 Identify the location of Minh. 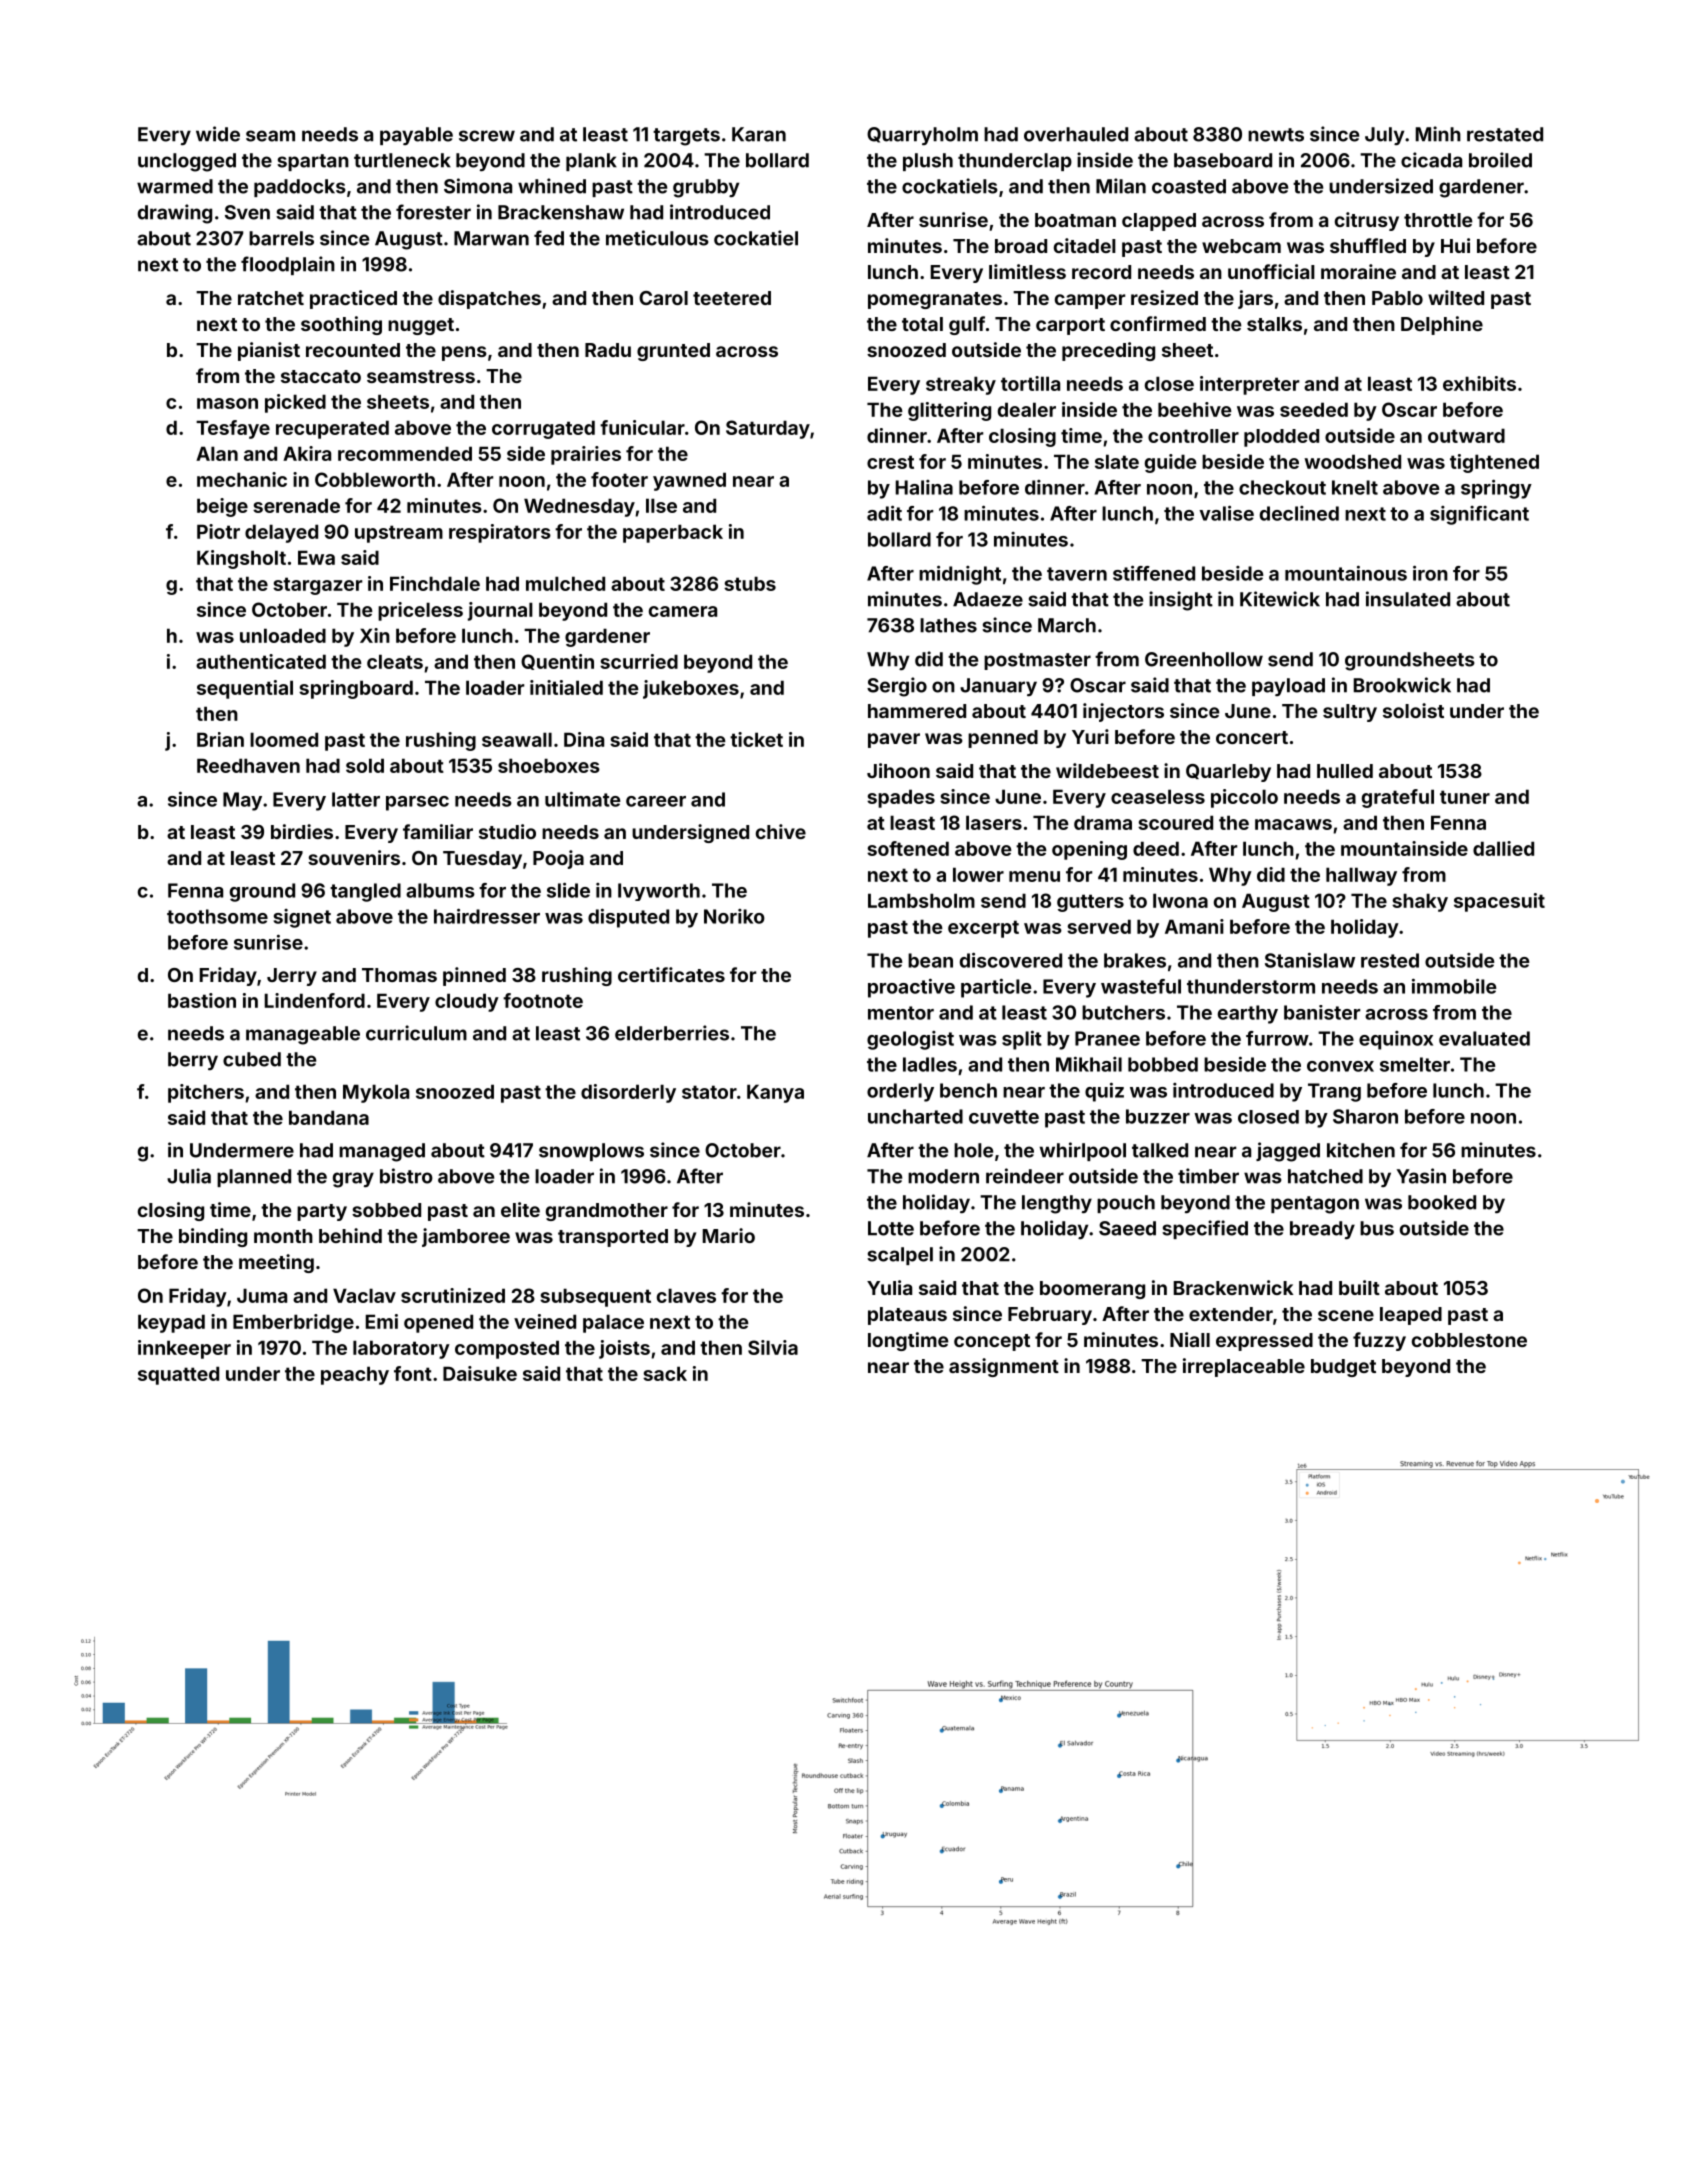
(1438, 134).
